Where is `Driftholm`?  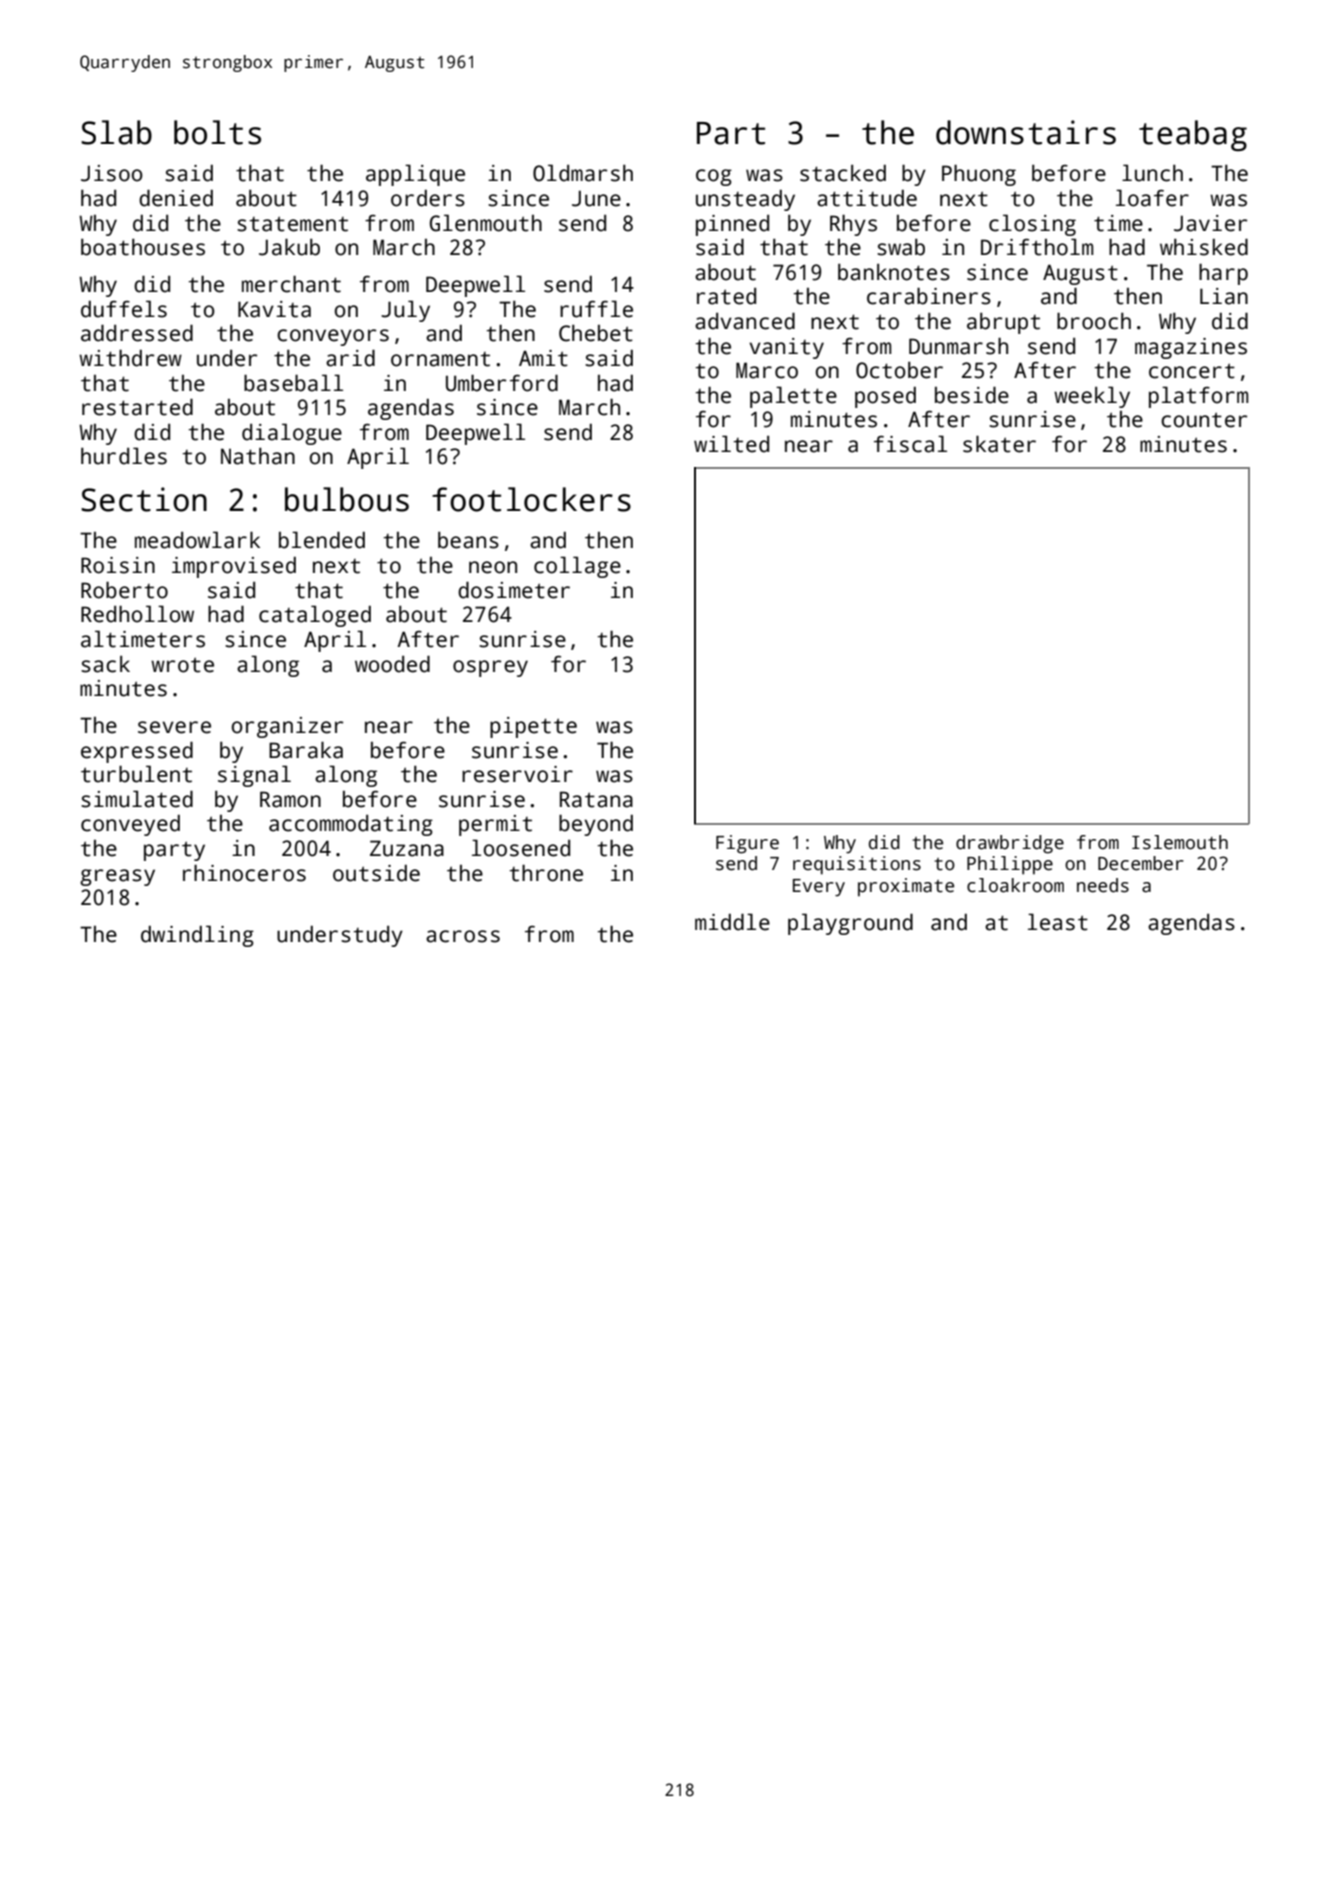
Driftholm is located at coordinates (1037, 247).
